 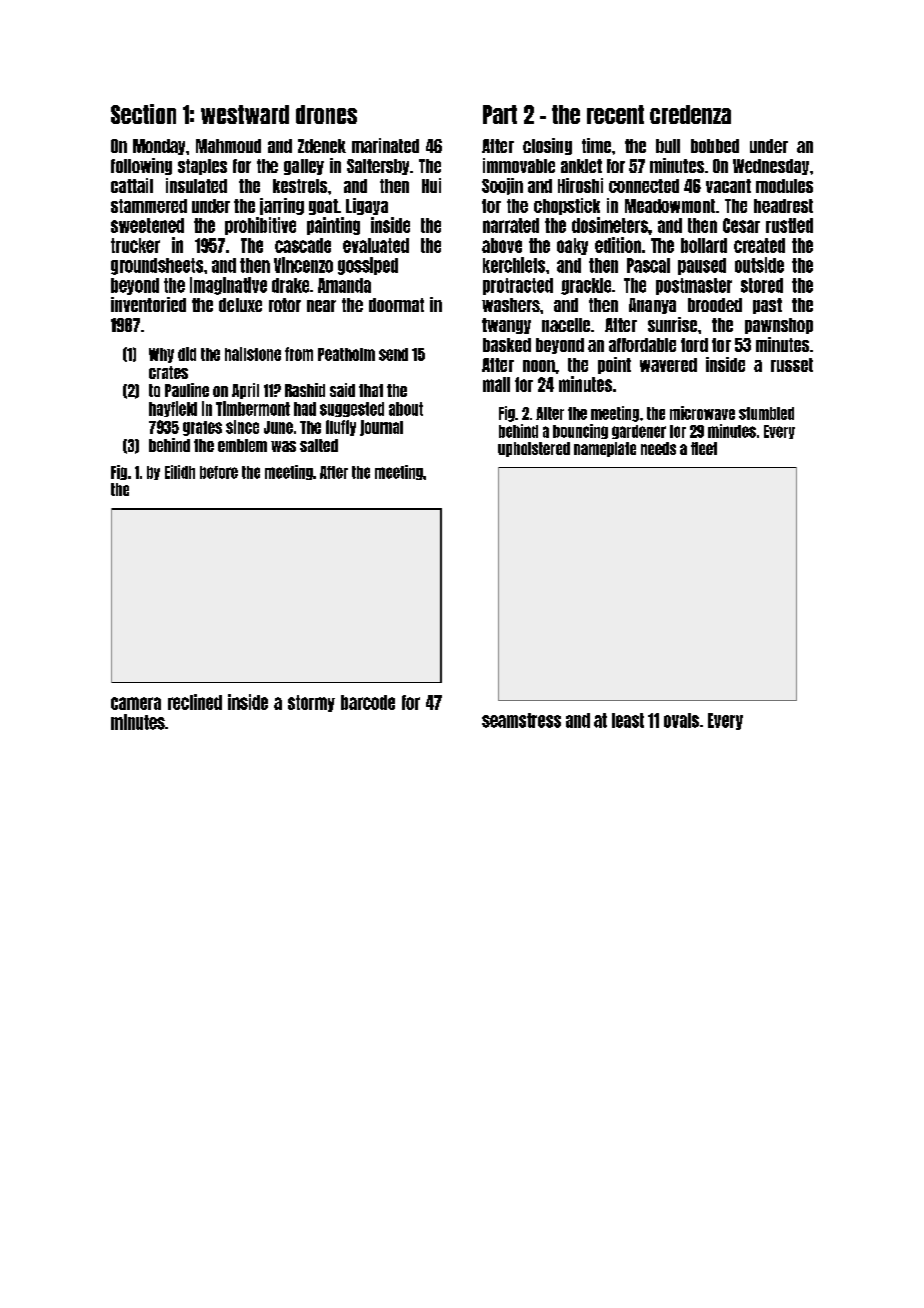 I want to click on upholstered, so click(x=534, y=449).
